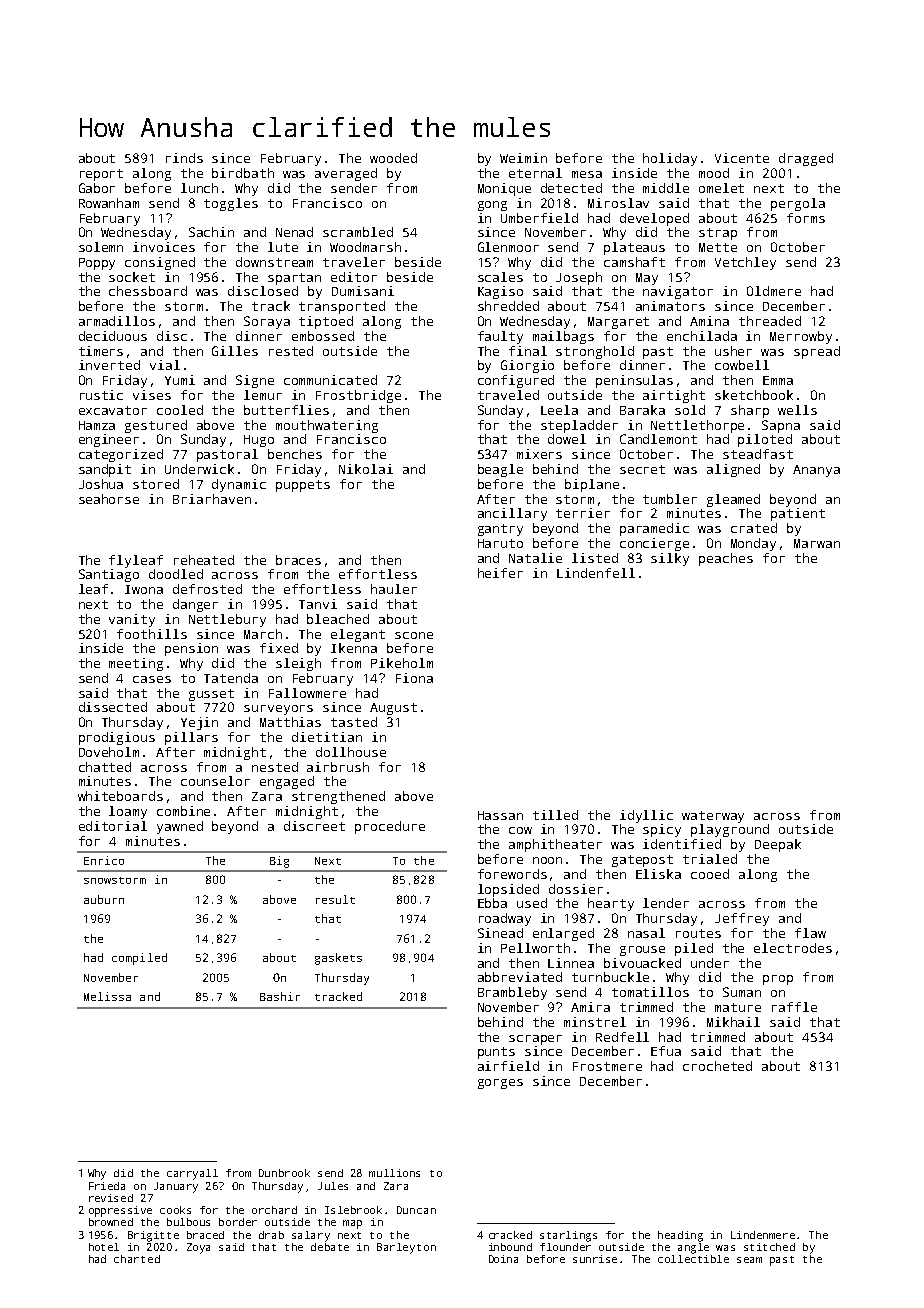 This screenshot has width=924, height=1308. I want to click on cooled, so click(180, 410).
